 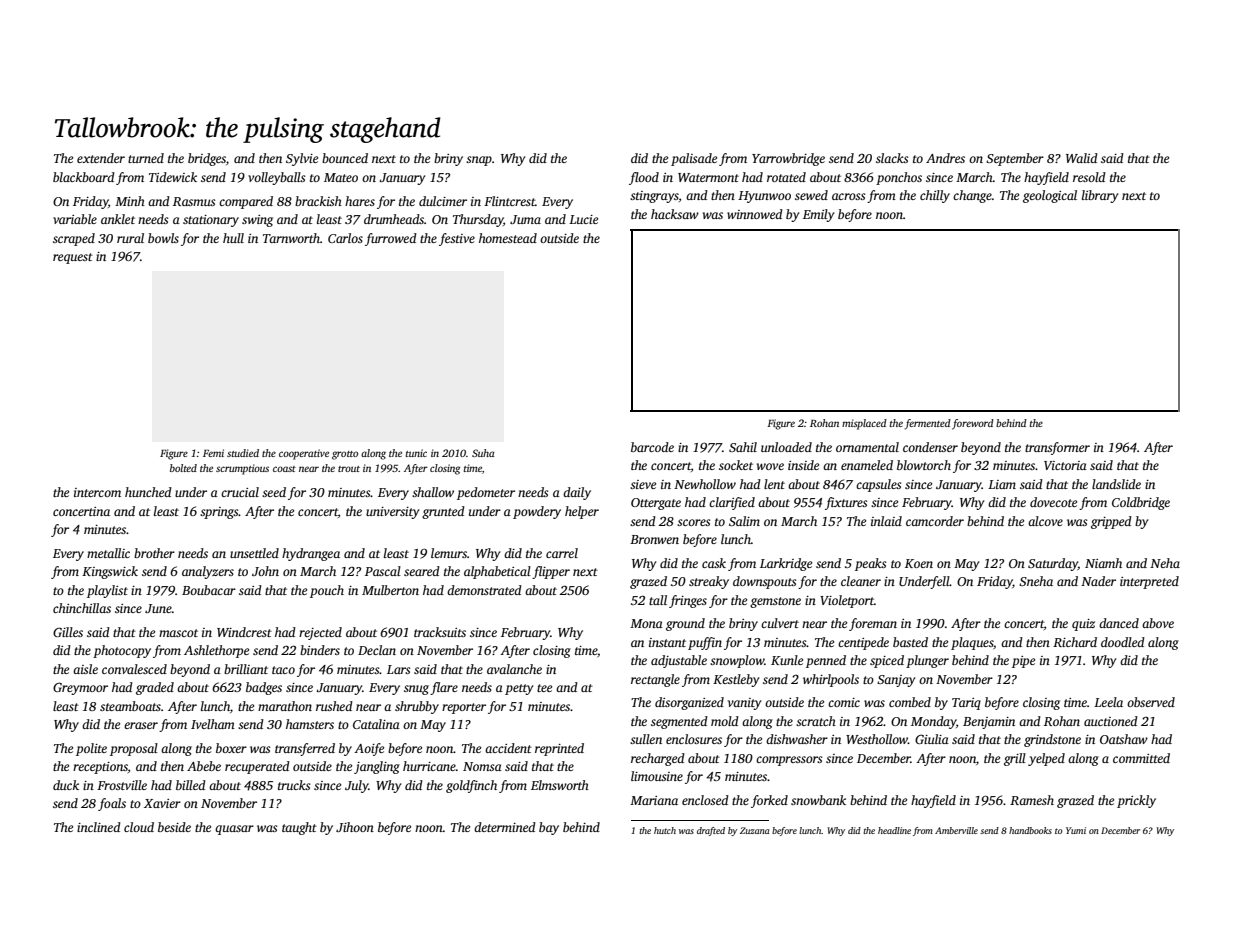 I want to click on Mariana, so click(x=654, y=800).
